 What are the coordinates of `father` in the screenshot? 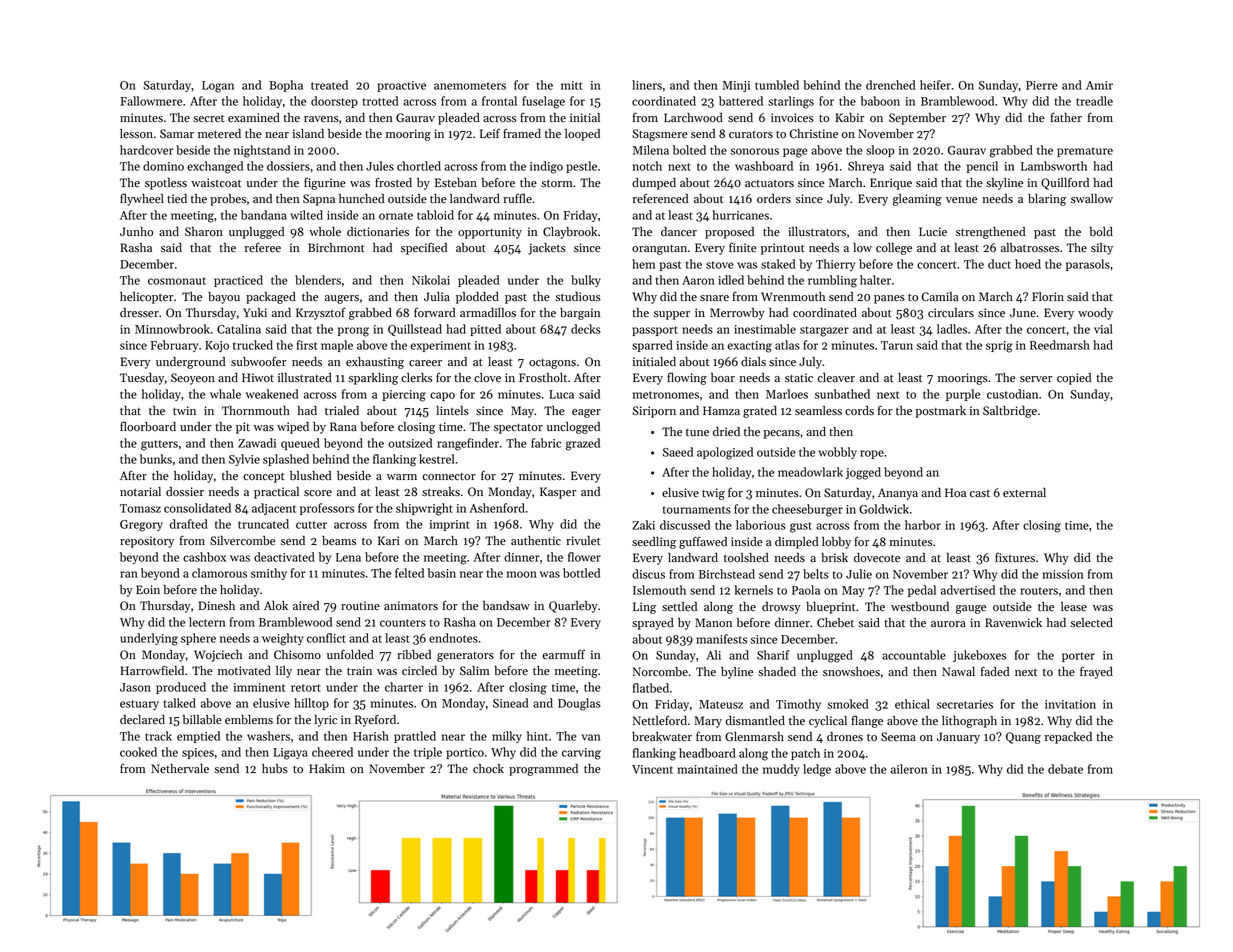 It's located at (1066, 117).
